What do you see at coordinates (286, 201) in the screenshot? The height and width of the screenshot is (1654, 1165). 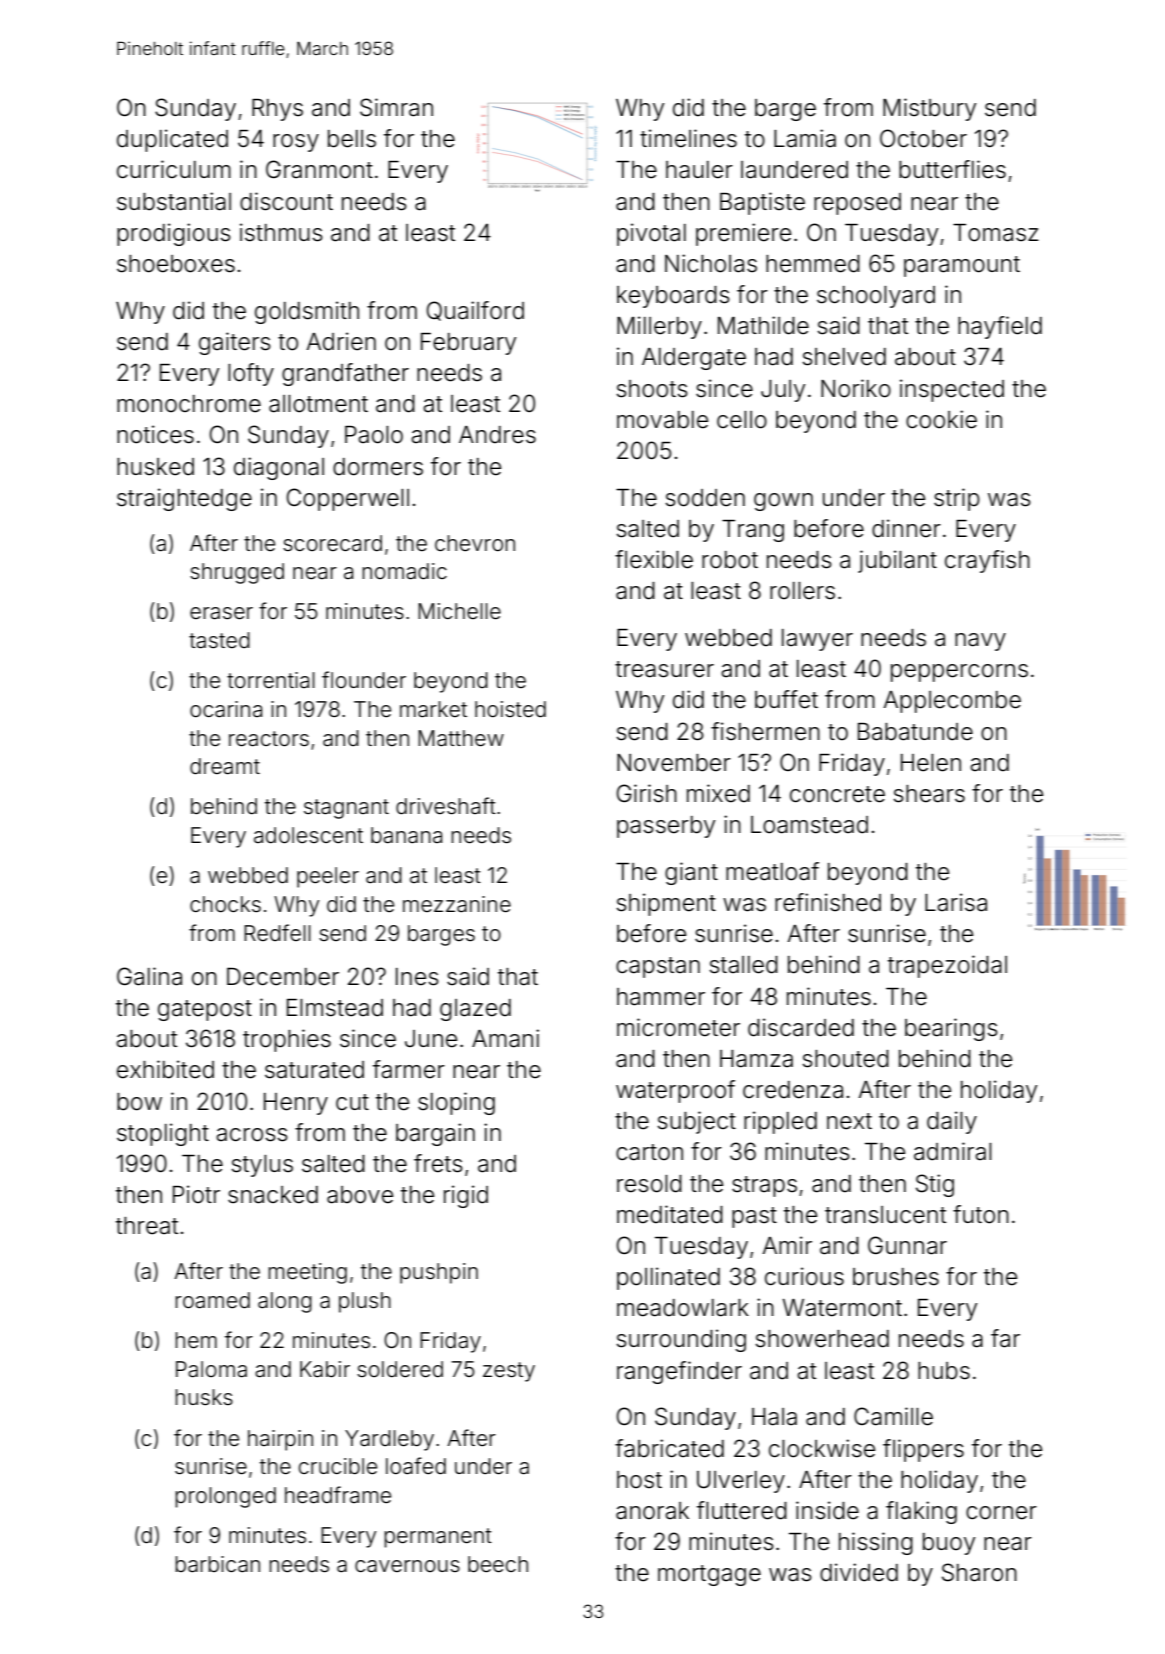 I see `discount` at bounding box center [286, 201].
